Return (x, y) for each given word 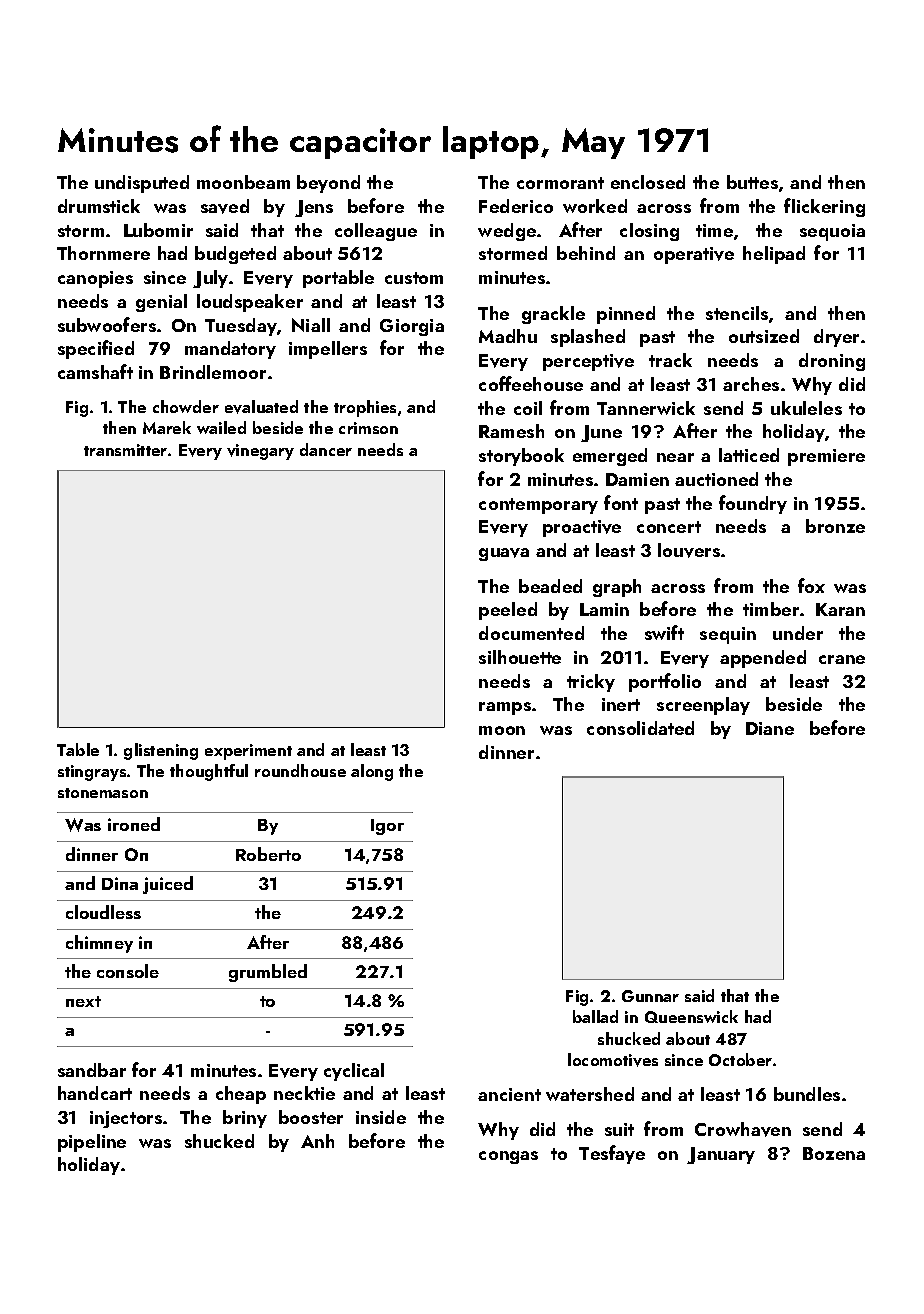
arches (751, 384)
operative (694, 255)
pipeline (92, 1143)
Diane (770, 728)
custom (414, 278)
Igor (387, 827)
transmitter (125, 450)
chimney (99, 944)
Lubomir (158, 230)
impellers (328, 350)
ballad (595, 1016)
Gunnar (650, 996)
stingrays (92, 773)
